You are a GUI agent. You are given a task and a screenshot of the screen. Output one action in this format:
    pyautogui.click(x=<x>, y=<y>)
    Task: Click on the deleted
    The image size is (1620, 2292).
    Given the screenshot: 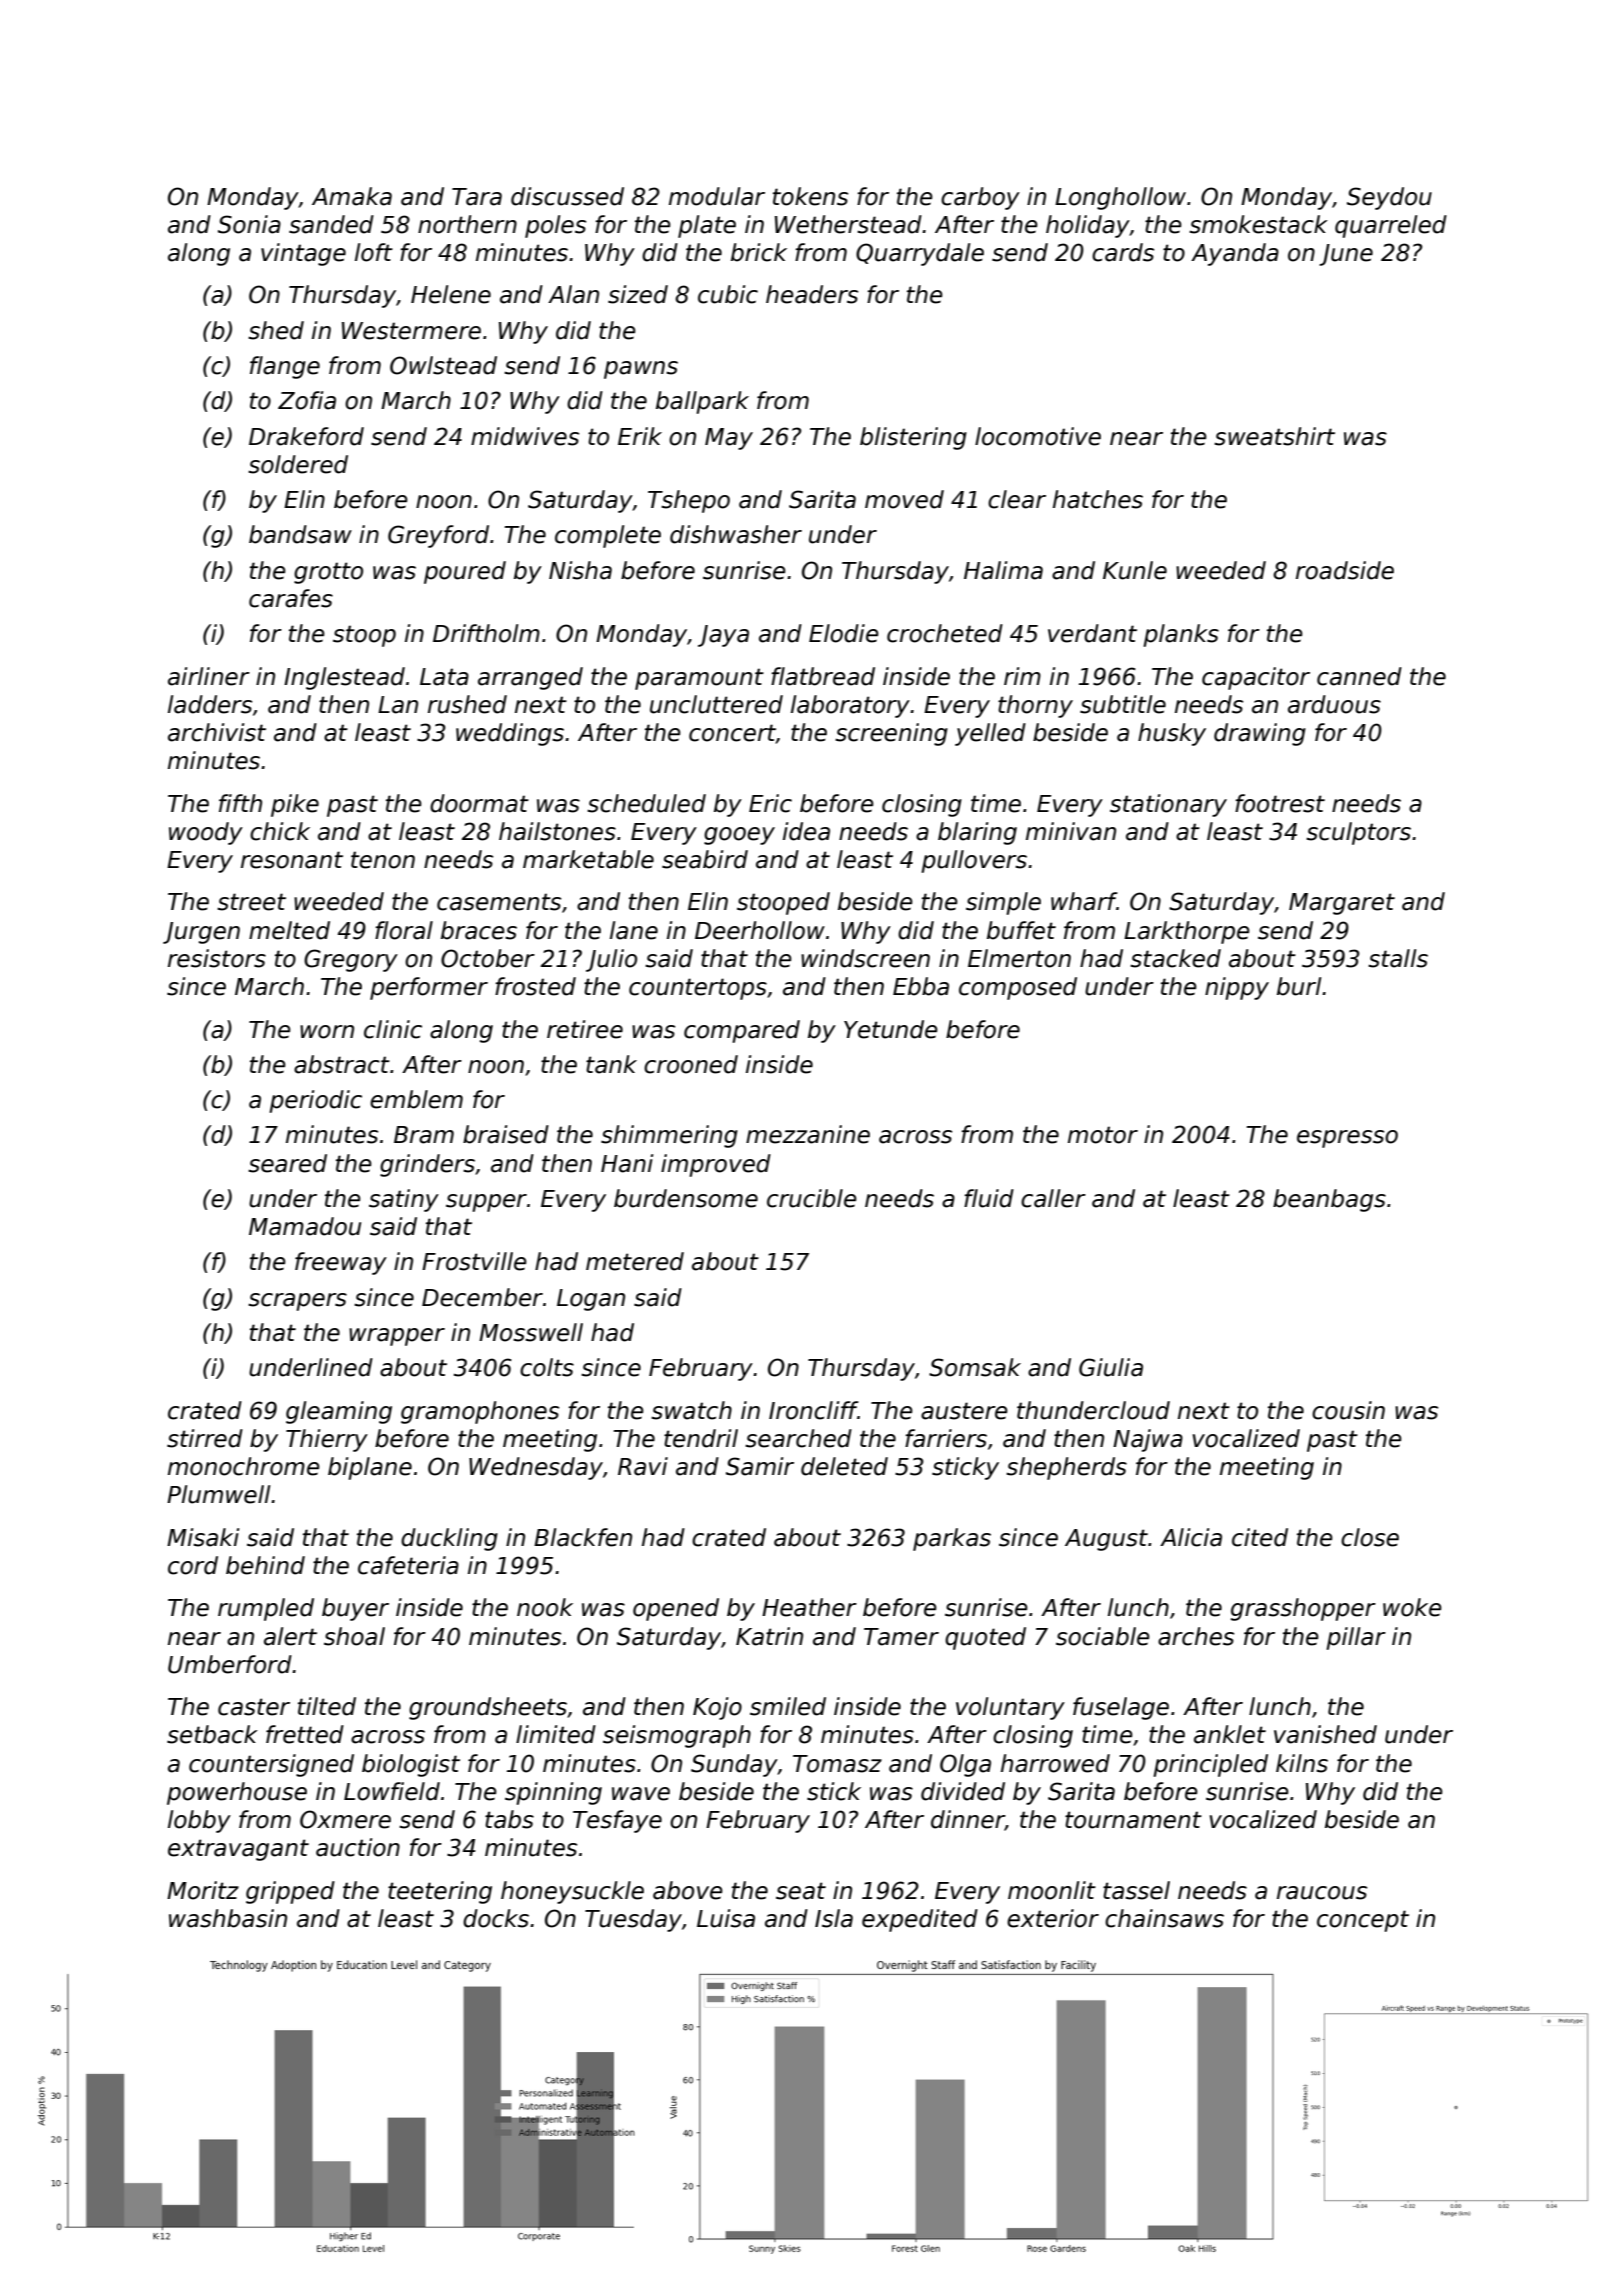 What is the action you would take?
    pyautogui.click(x=844, y=1466)
